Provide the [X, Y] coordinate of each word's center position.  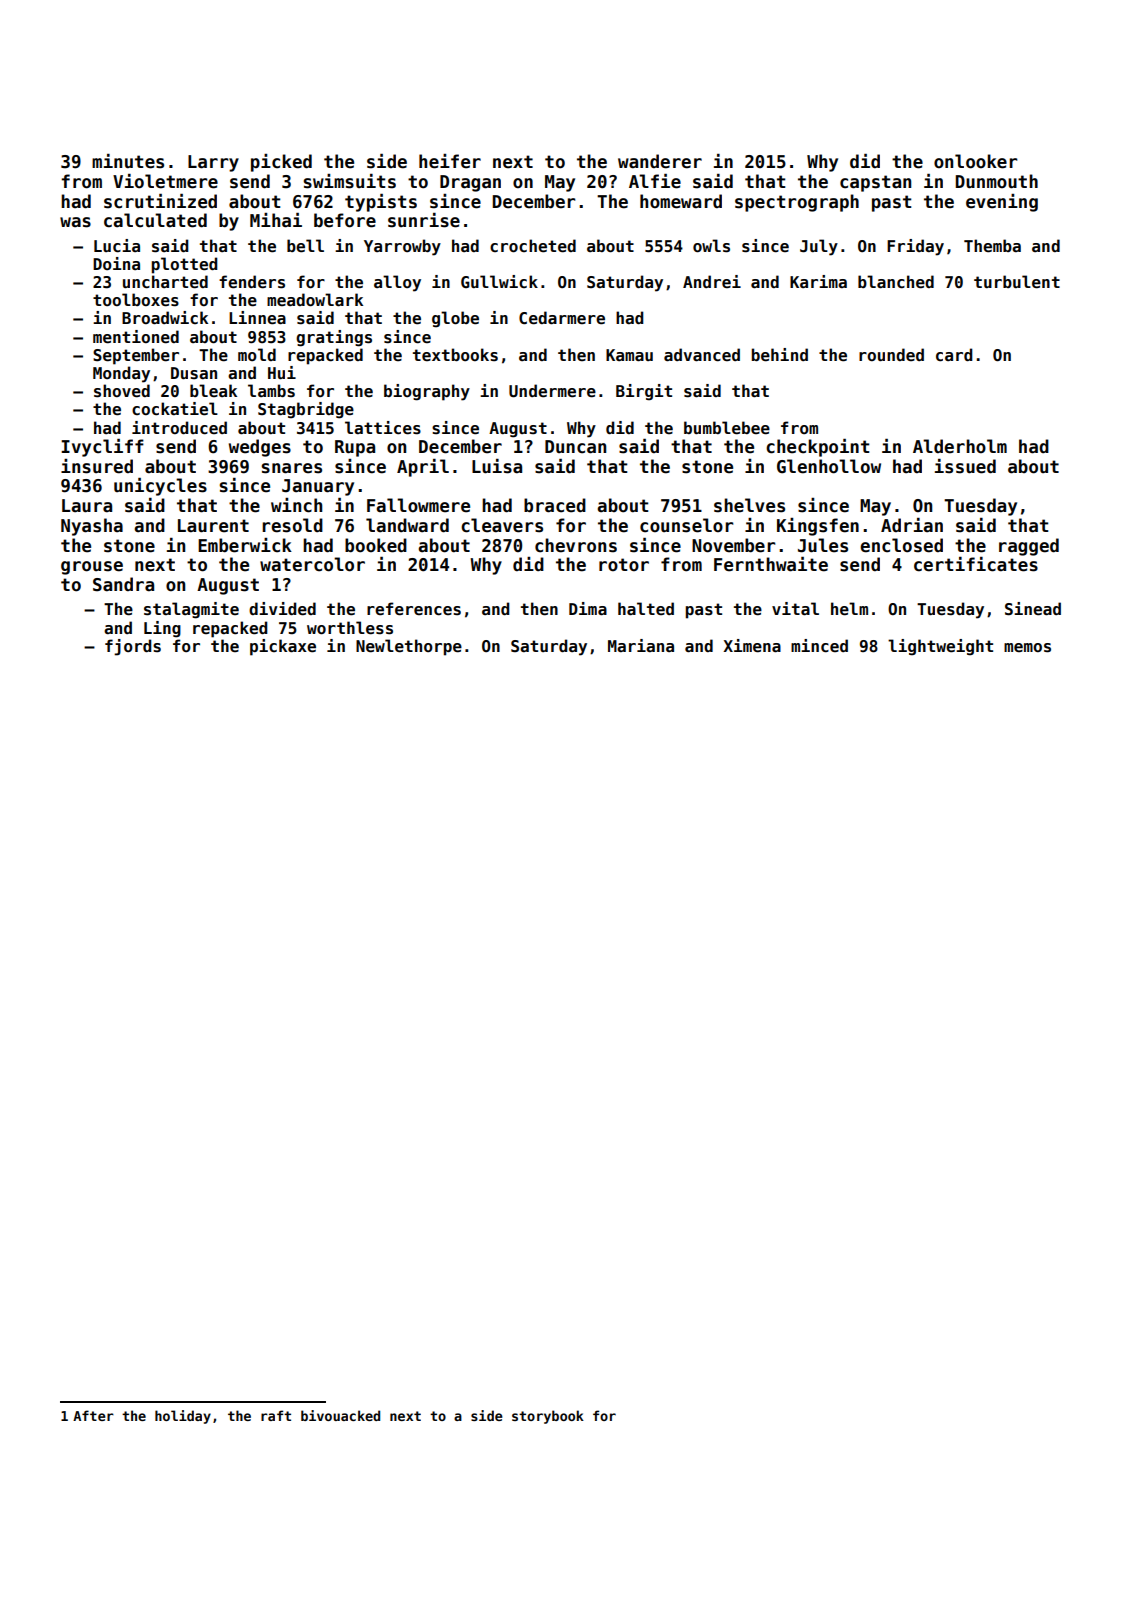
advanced [702, 355]
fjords [133, 647]
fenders [252, 282]
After [93, 1415]
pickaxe [283, 647]
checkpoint [817, 448]
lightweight [940, 647]
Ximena [752, 646]
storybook [548, 1417]
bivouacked [340, 1415]
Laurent [213, 526]
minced [819, 646]
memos [1027, 648]
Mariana [641, 645]
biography [427, 392]
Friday [915, 247]
